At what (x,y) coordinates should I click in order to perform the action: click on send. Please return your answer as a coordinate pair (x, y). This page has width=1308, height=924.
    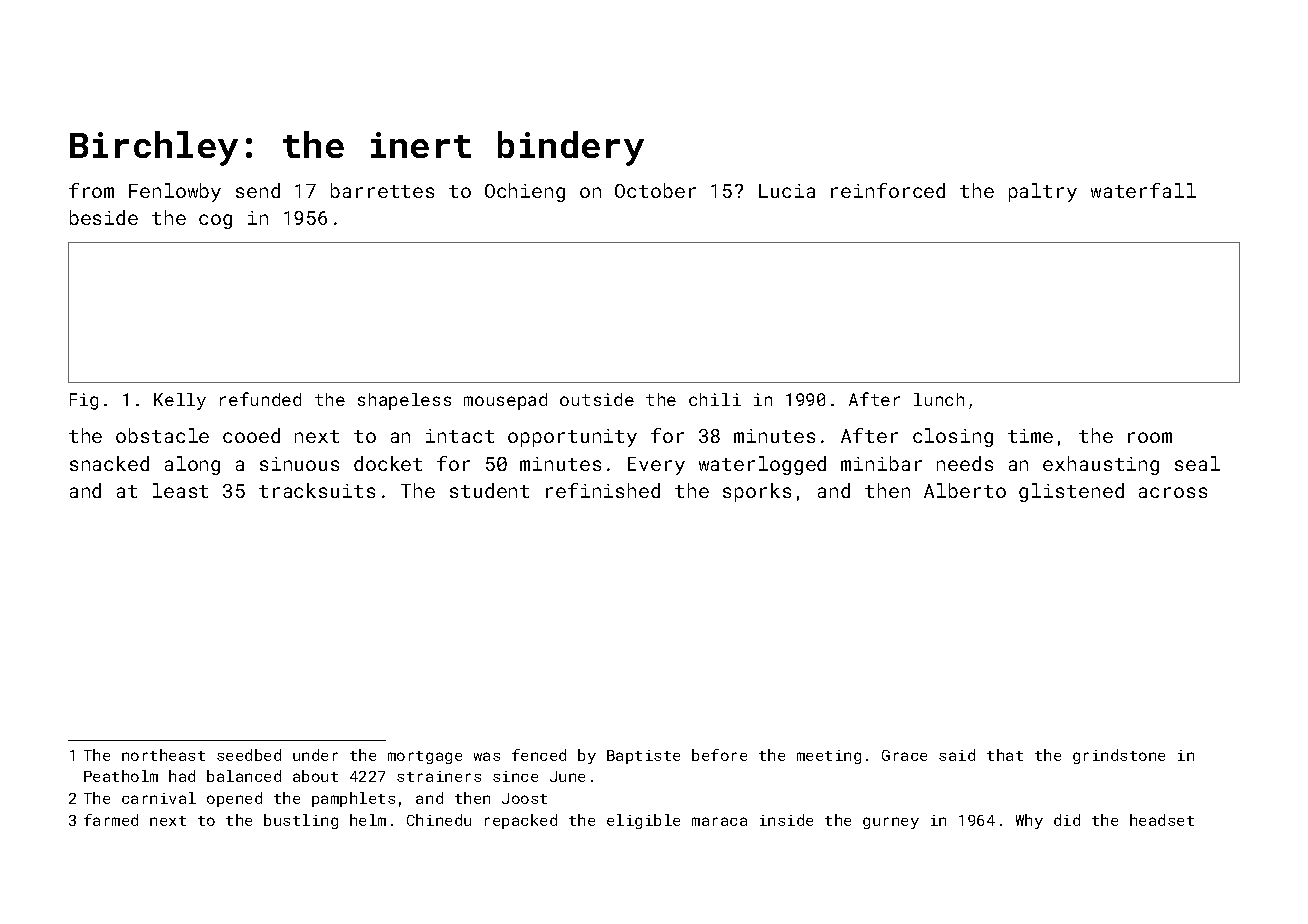
    Looking at the image, I should click on (258, 190).
